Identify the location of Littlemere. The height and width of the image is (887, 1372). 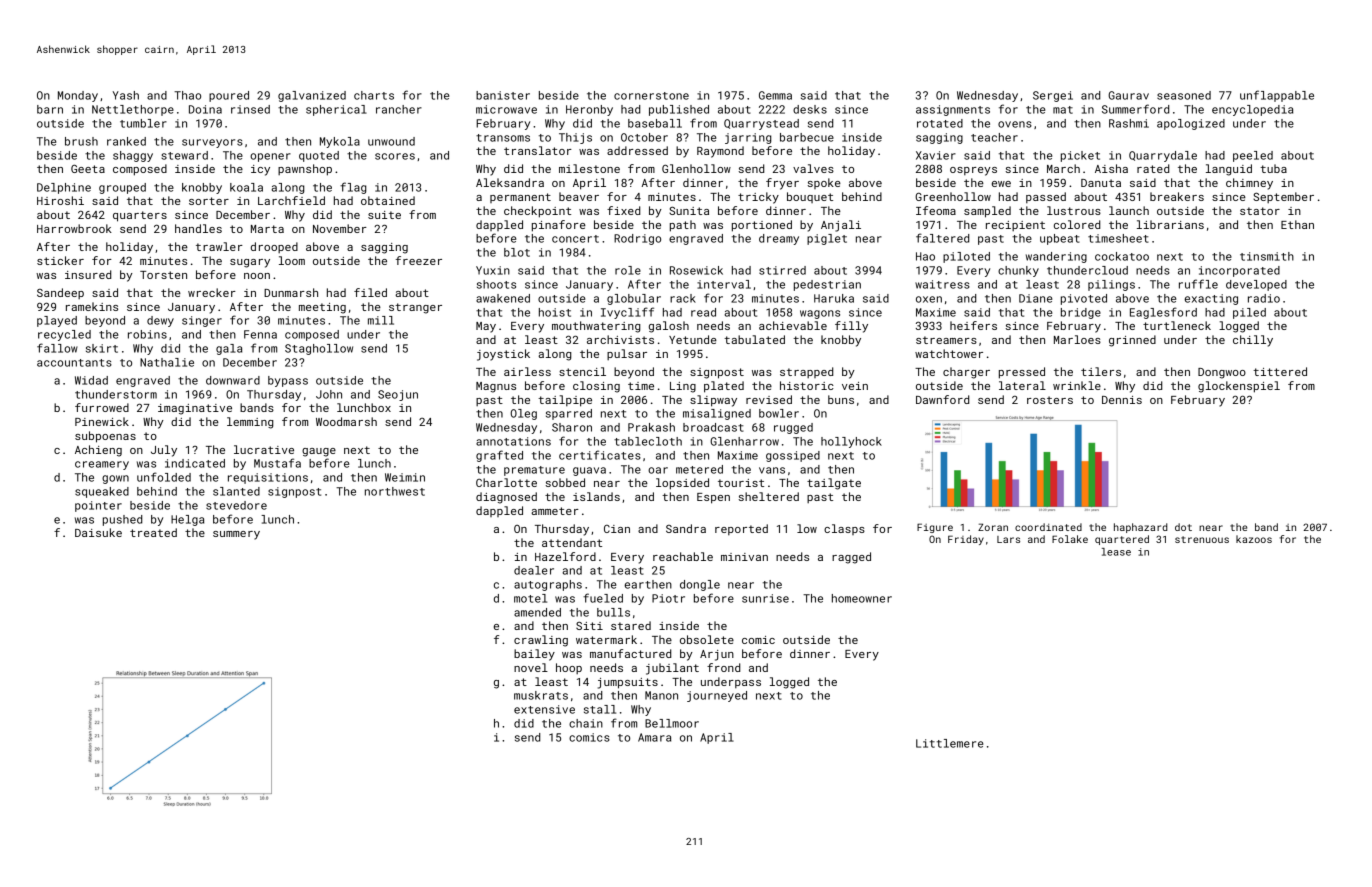
(949, 743).
